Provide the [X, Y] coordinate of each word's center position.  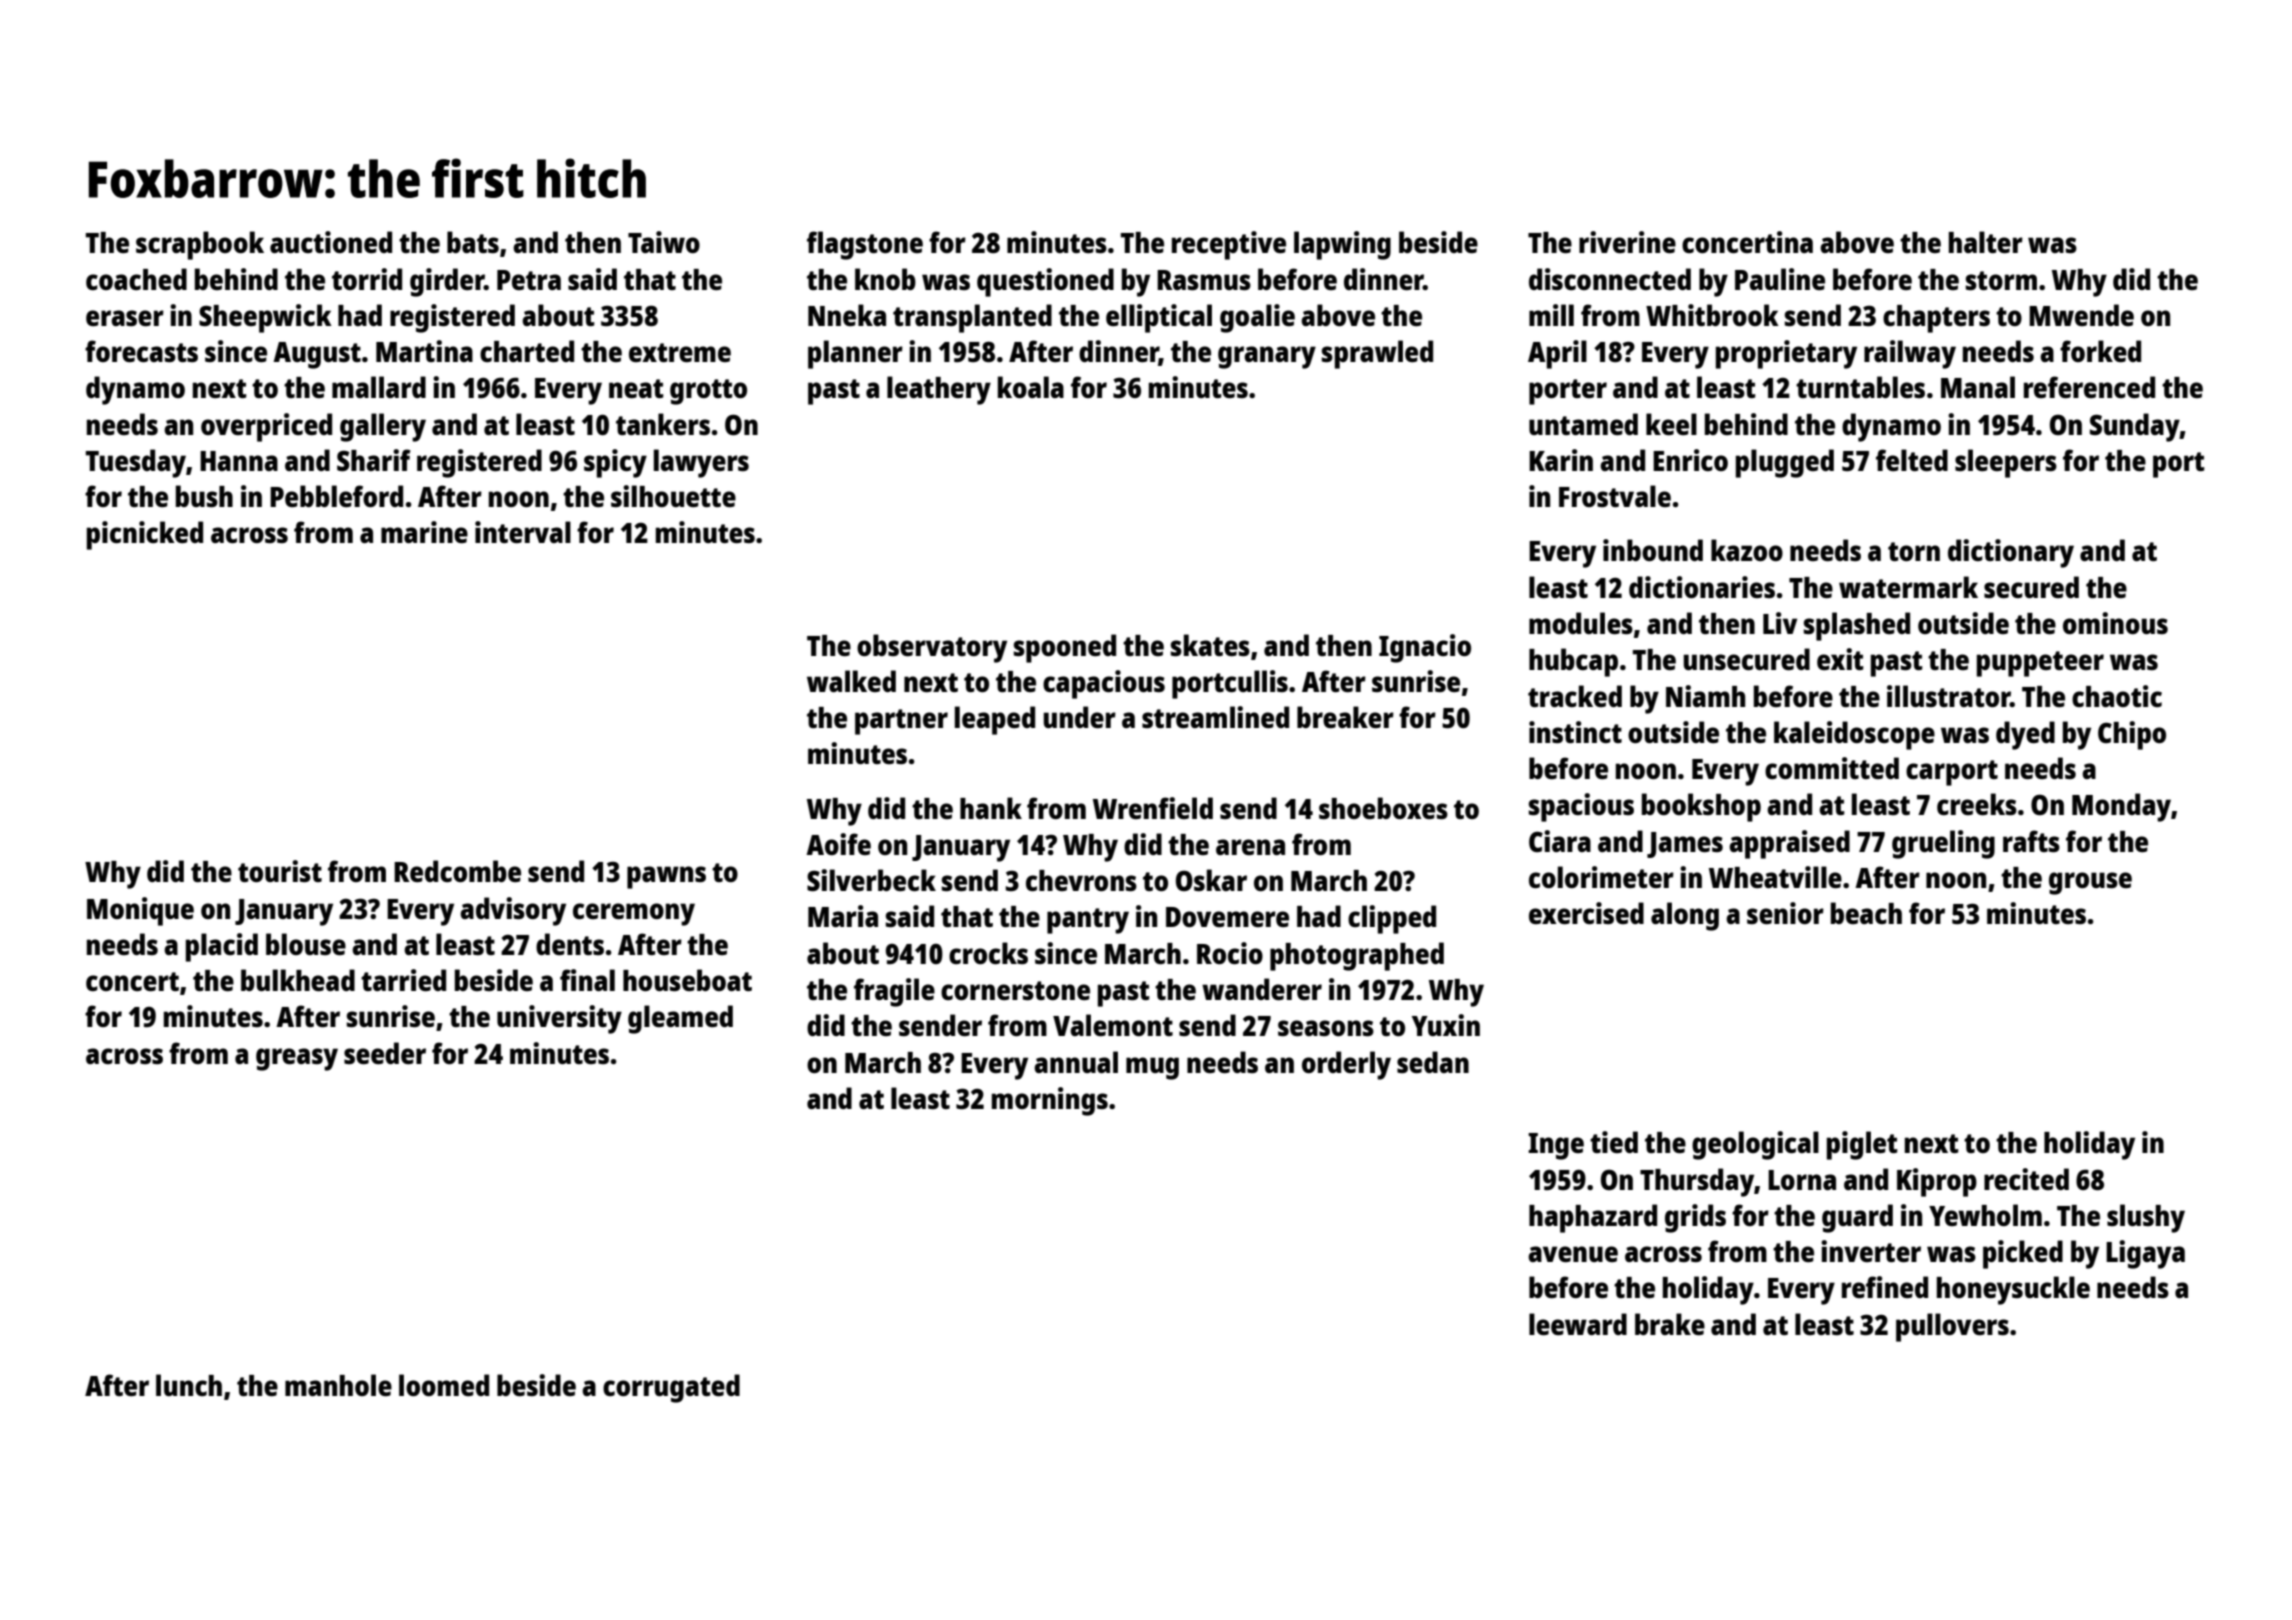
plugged [1785, 463]
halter [1986, 242]
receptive [1229, 245]
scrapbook [200, 245]
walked [851, 681]
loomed [444, 1385]
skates [1210, 645]
